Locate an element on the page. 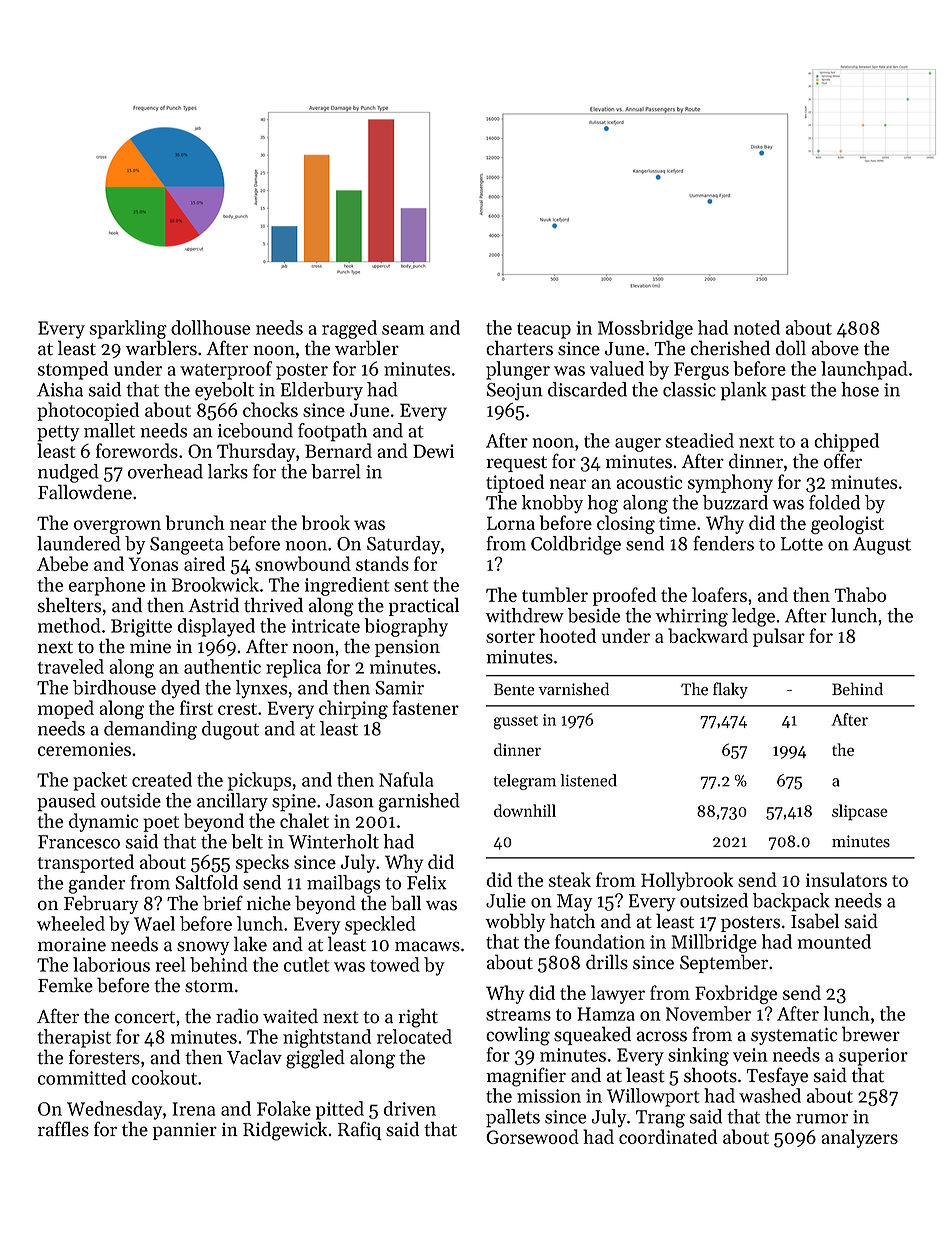 The height and width of the image is (1233, 952). sinking is located at coordinates (698, 1056).
